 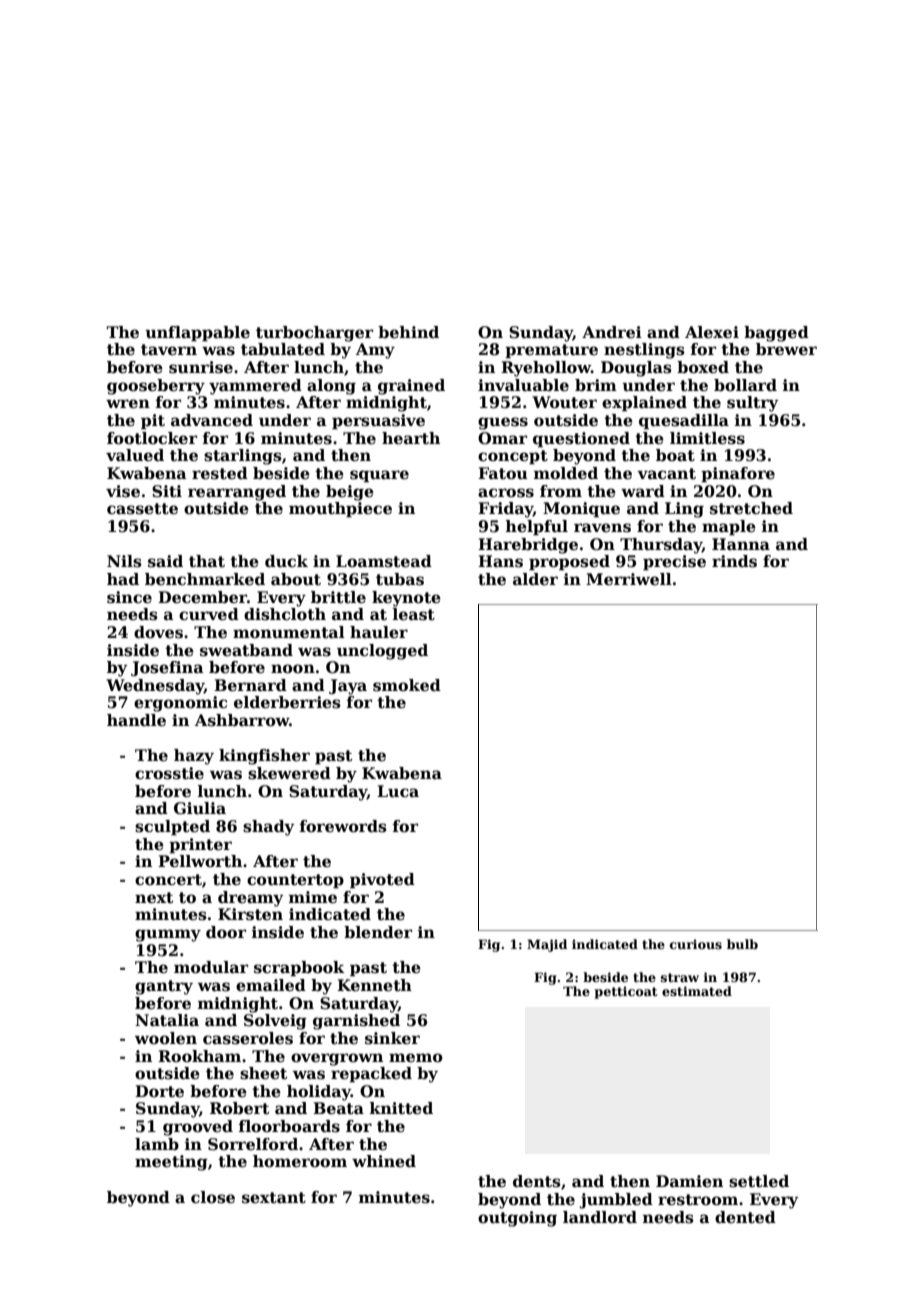 What do you see at coordinates (167, 668) in the screenshot?
I see `Josefina` at bounding box center [167, 668].
